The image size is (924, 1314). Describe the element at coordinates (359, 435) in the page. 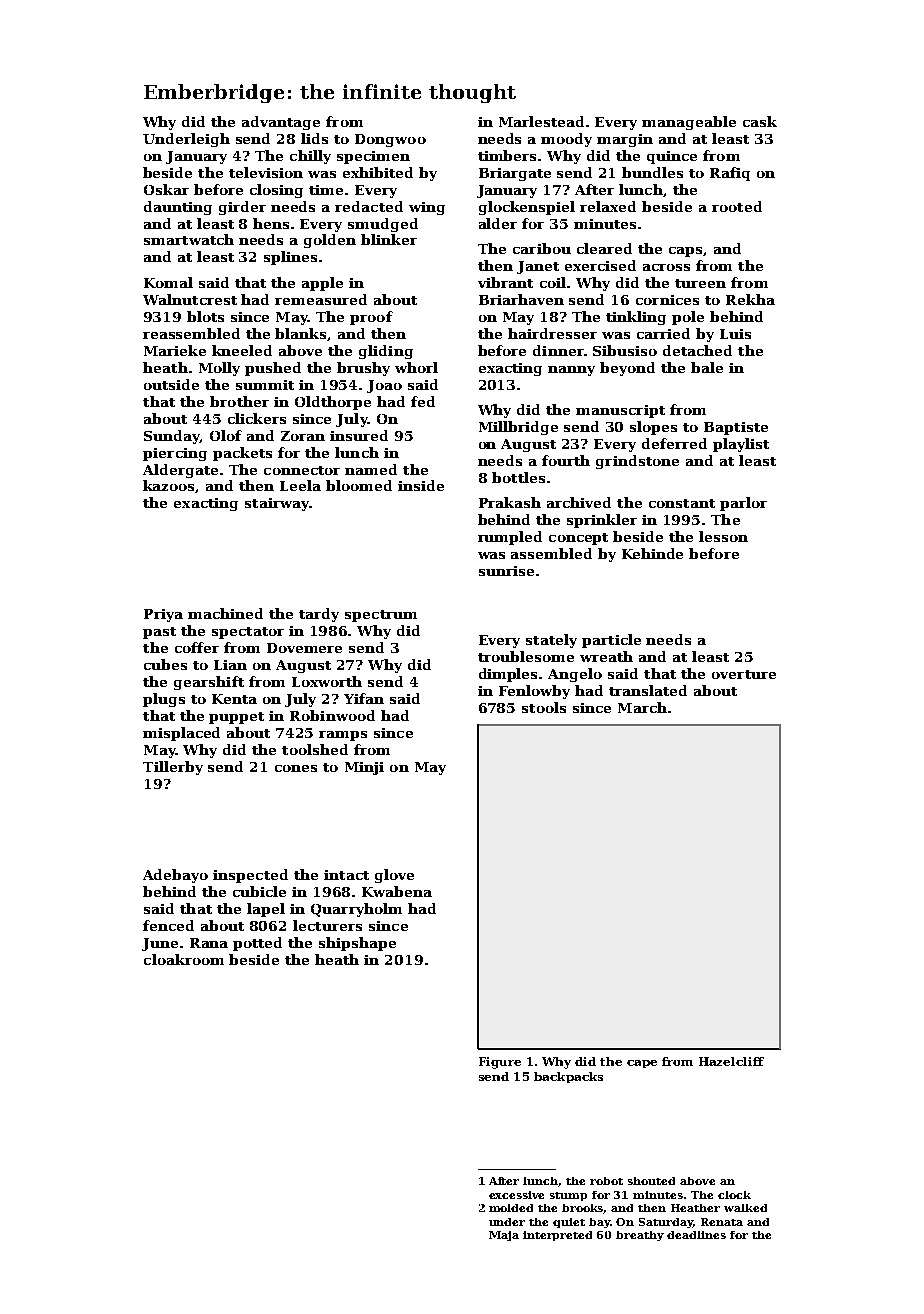

I see `insured` at that location.
